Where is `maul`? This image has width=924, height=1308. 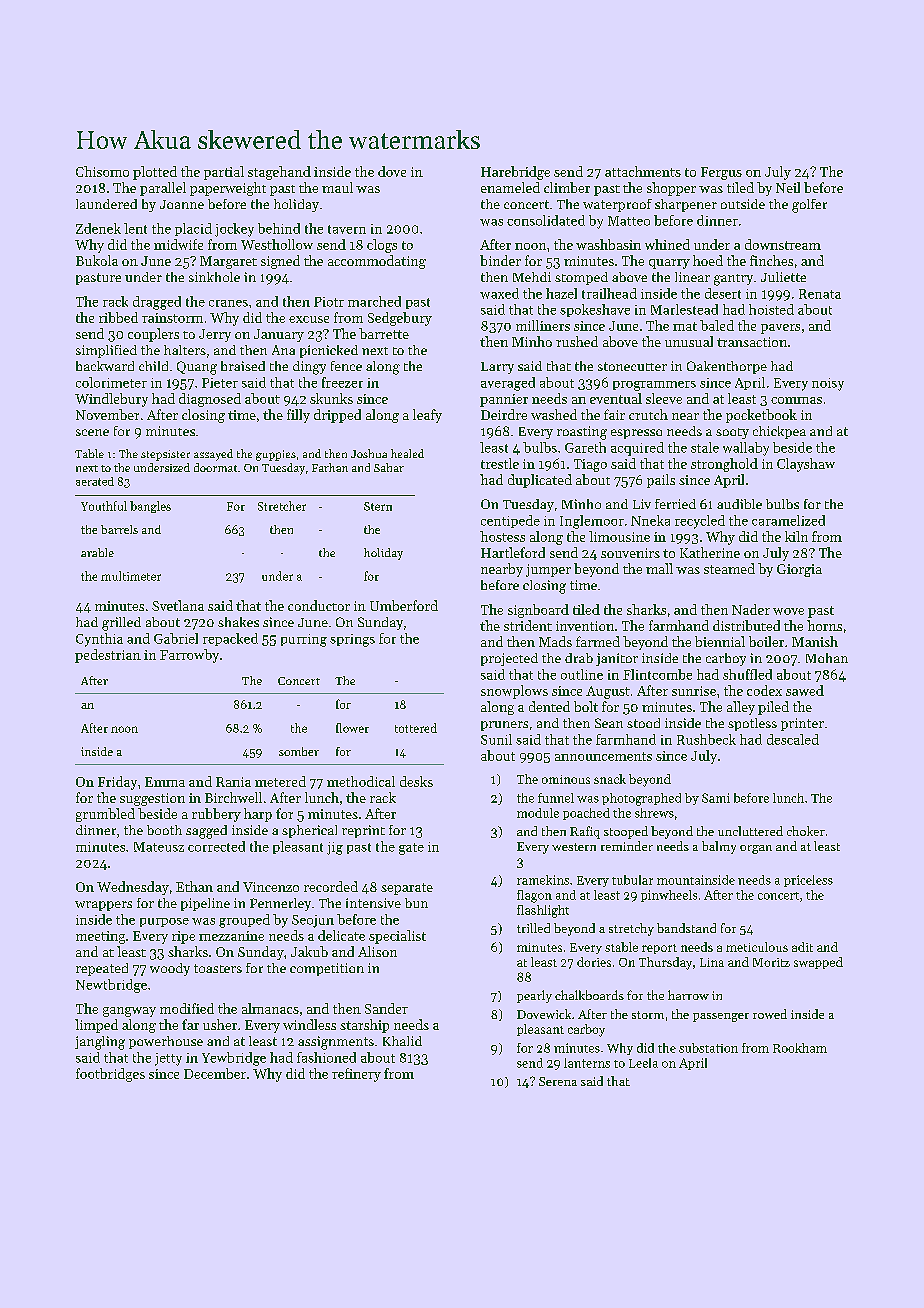 maul is located at coordinates (337, 187).
